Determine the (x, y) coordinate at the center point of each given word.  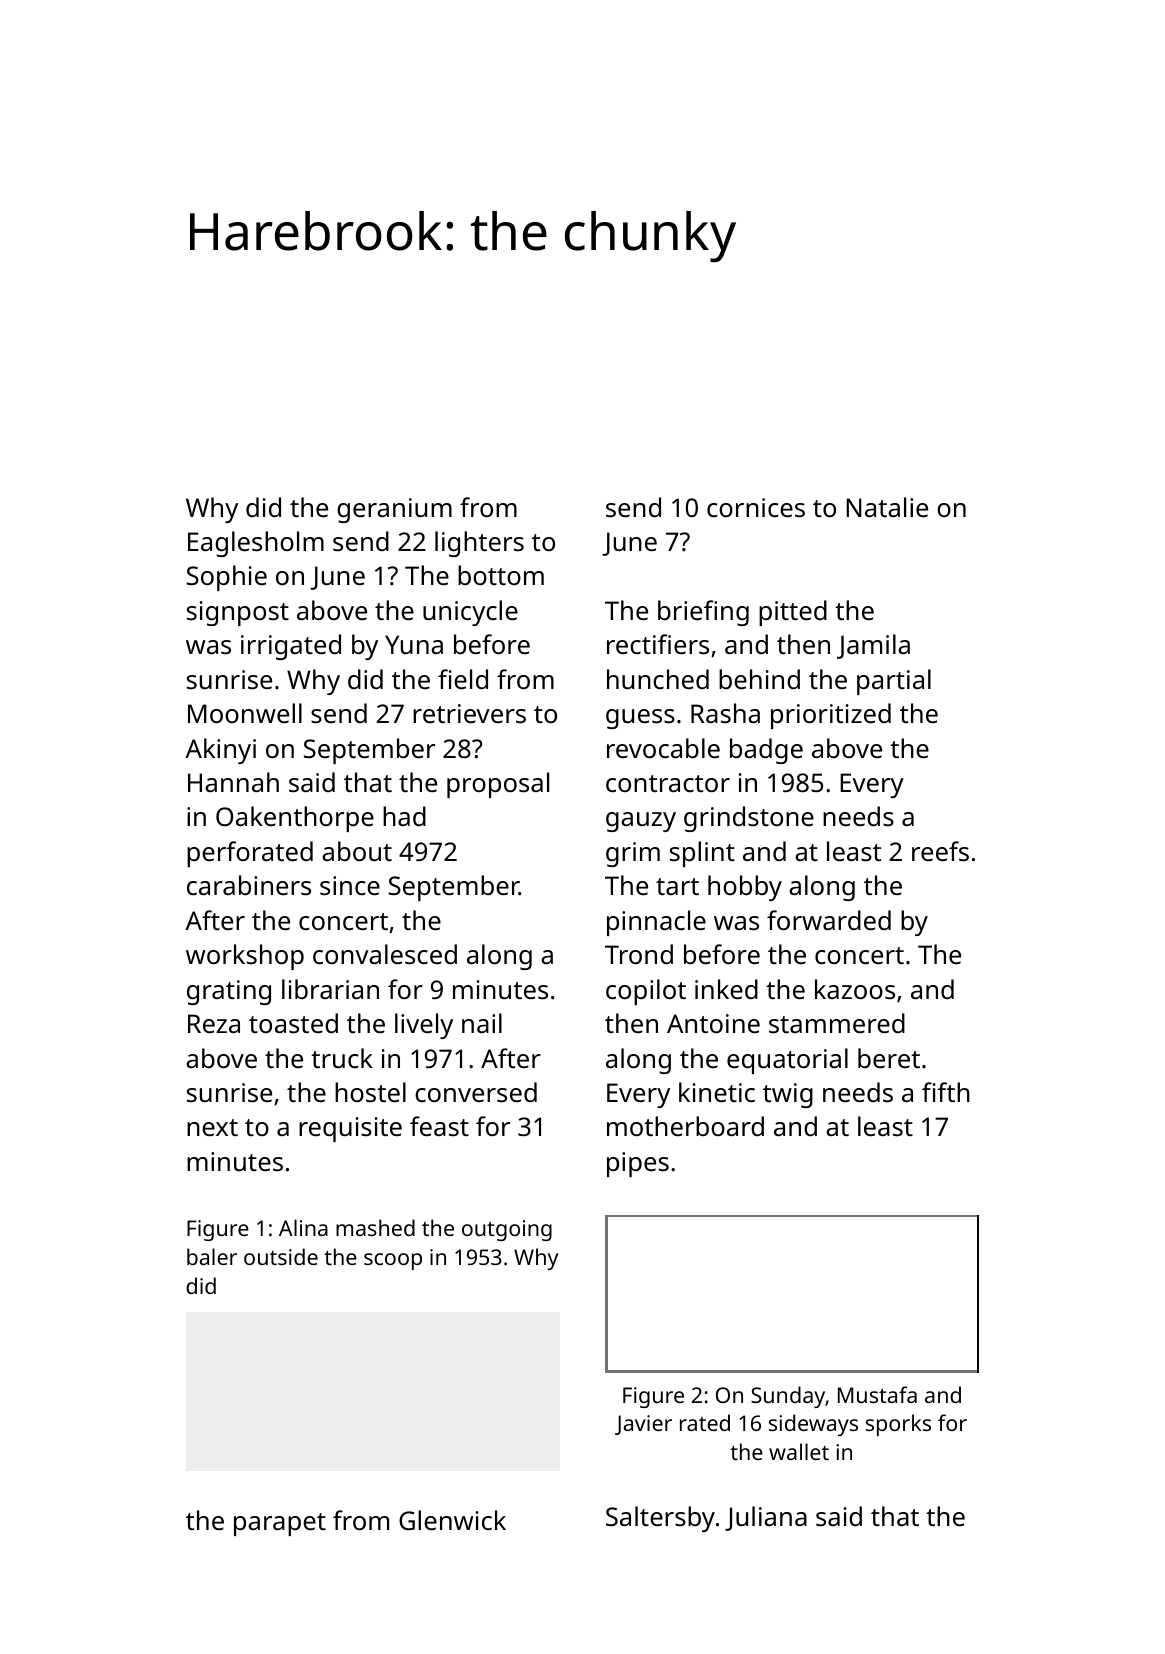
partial (894, 682)
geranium (394, 510)
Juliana (766, 1518)
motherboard (685, 1126)
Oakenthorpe (295, 819)
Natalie (887, 507)
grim (633, 854)
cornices (756, 508)
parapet (280, 1524)
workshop (245, 957)
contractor (668, 783)
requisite (350, 1129)
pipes (638, 1164)
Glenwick (452, 1520)
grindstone (749, 819)
